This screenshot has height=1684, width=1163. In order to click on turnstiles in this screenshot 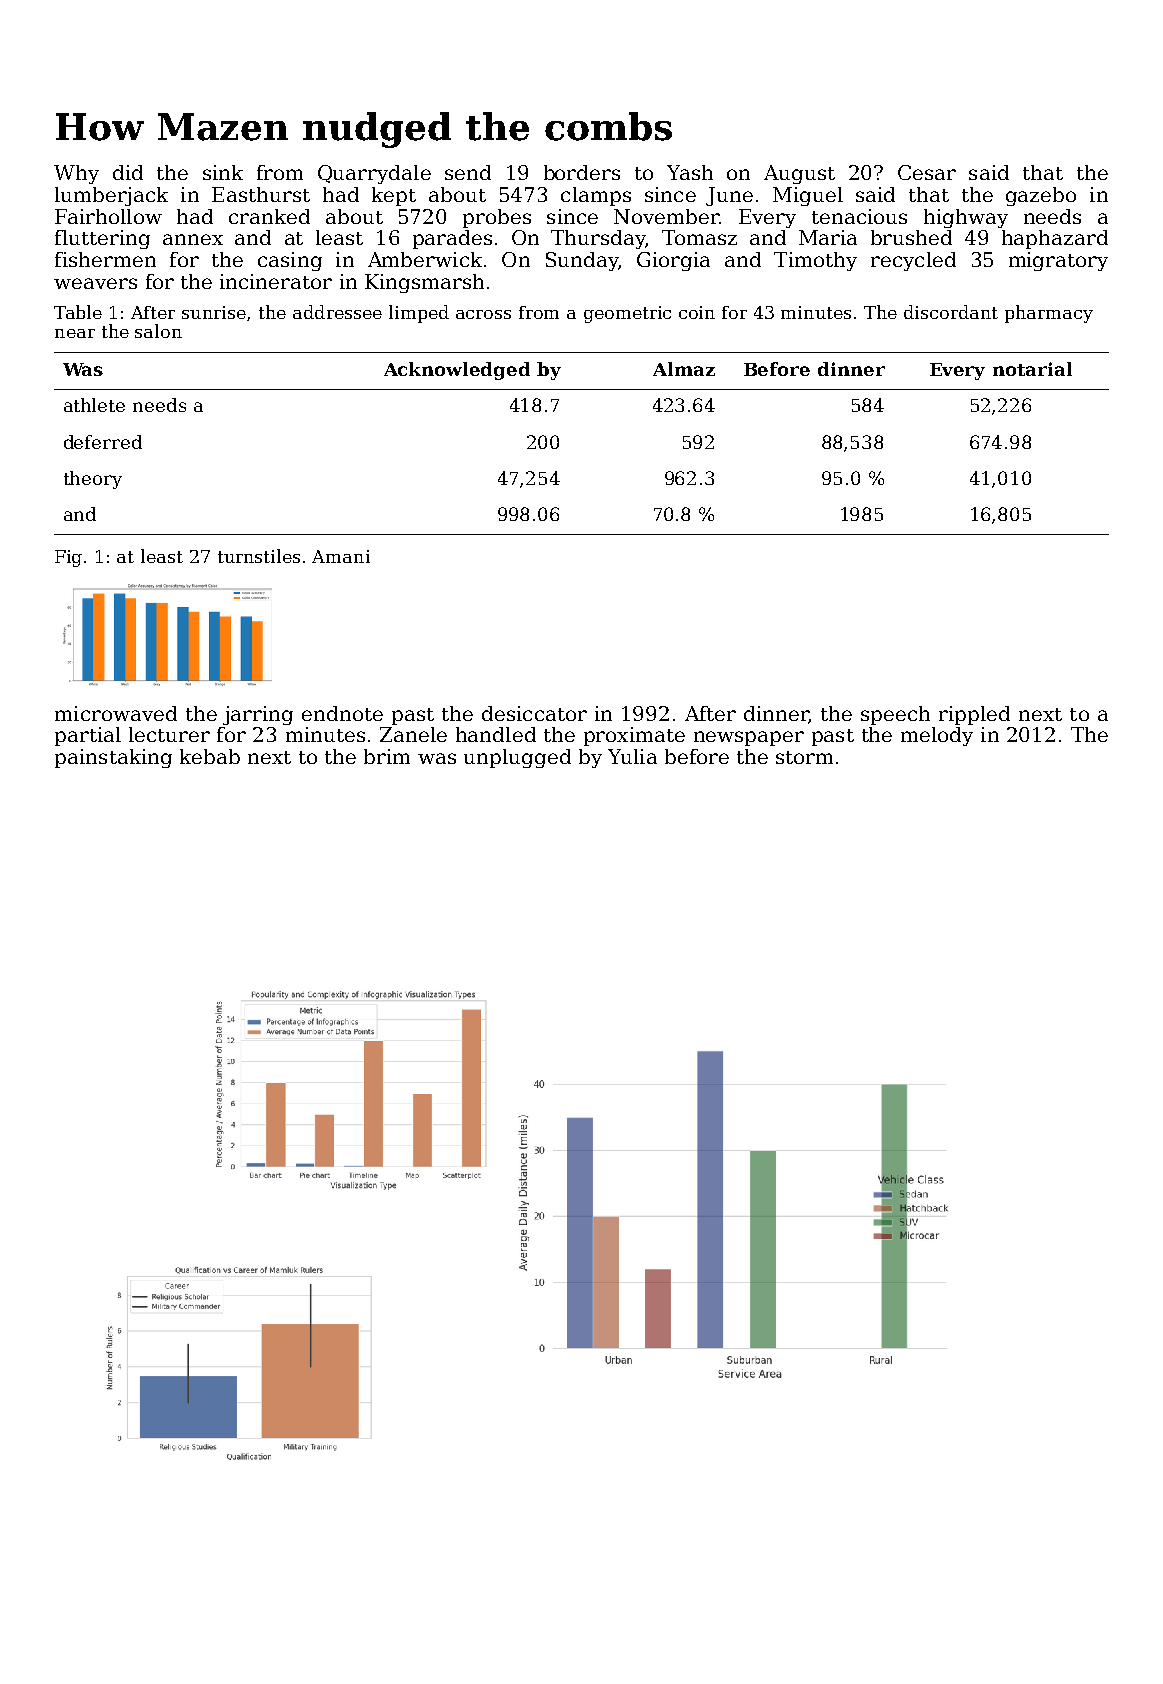, I will do `click(259, 556)`.
